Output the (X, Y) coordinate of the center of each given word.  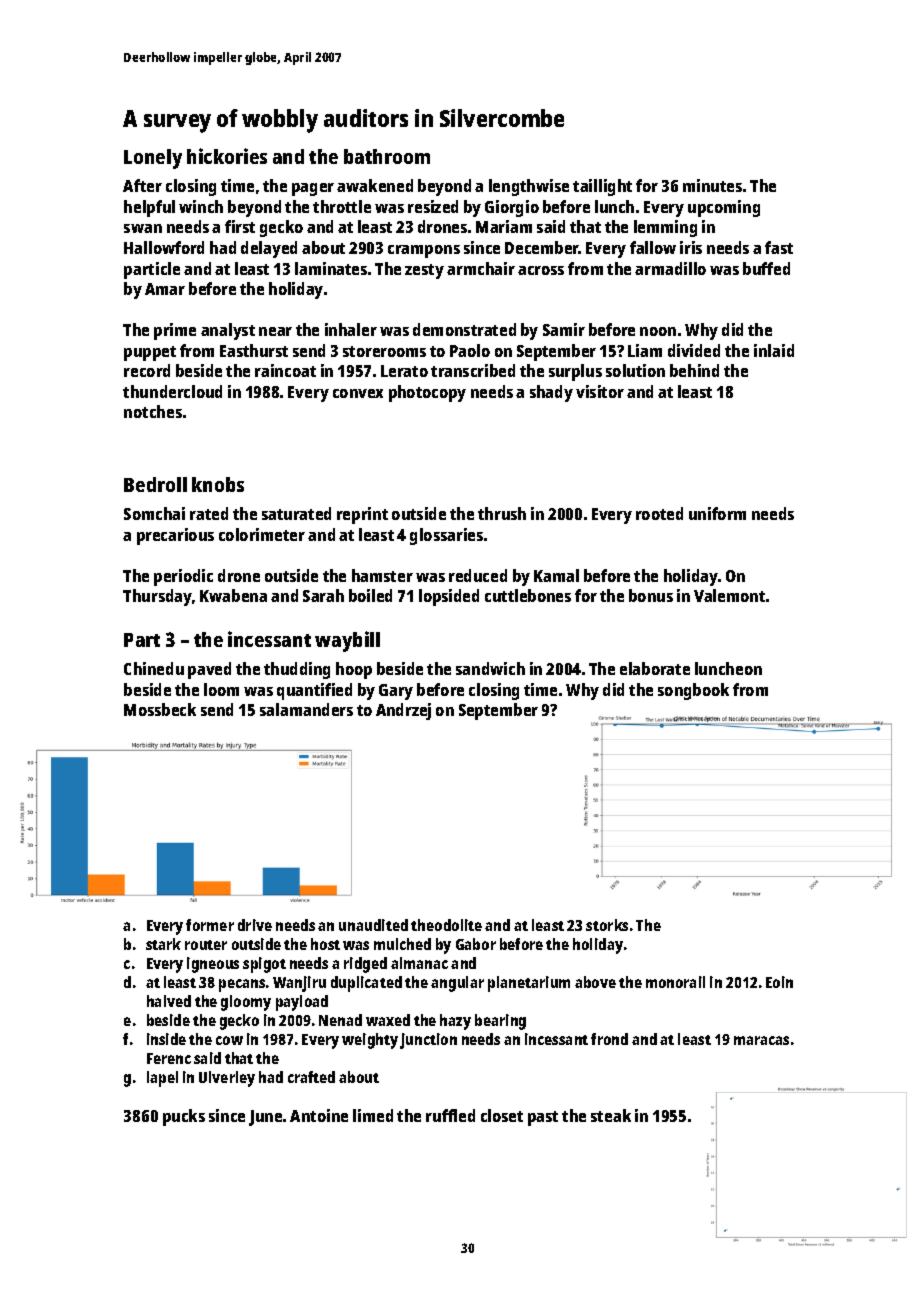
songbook (693, 691)
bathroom (387, 156)
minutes (712, 185)
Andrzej (403, 711)
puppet (150, 353)
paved (209, 670)
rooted (659, 513)
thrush (502, 513)
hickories (227, 156)
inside (166, 1039)
